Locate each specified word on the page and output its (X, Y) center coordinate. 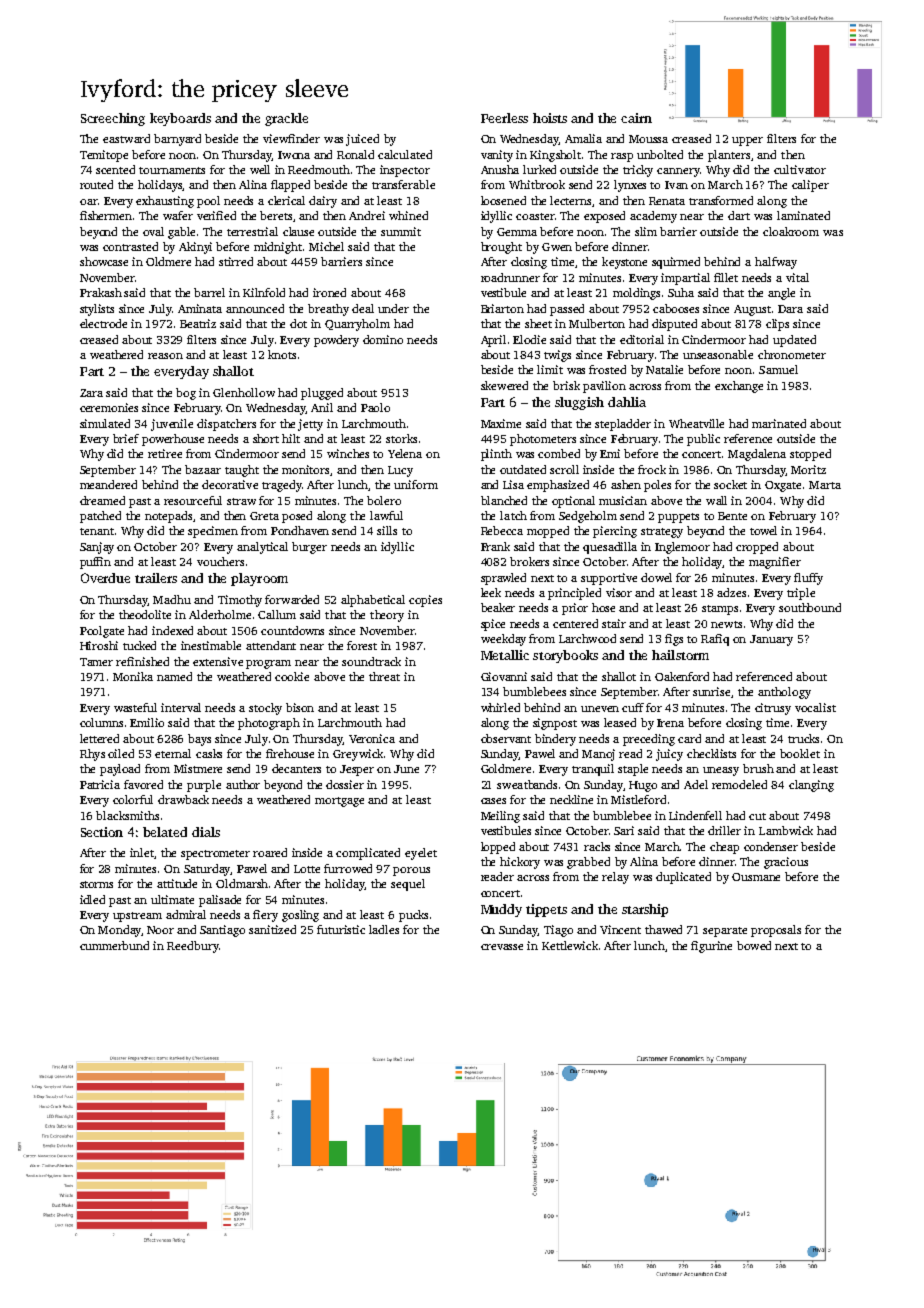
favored (143, 784)
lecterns (570, 200)
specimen (213, 532)
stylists (97, 310)
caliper (810, 186)
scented (115, 169)
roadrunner (510, 277)
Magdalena (757, 455)
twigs (557, 356)
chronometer (792, 354)
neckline (571, 799)
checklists (711, 753)
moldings (636, 294)
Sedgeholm (588, 517)
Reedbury (193, 947)
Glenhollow (244, 392)
